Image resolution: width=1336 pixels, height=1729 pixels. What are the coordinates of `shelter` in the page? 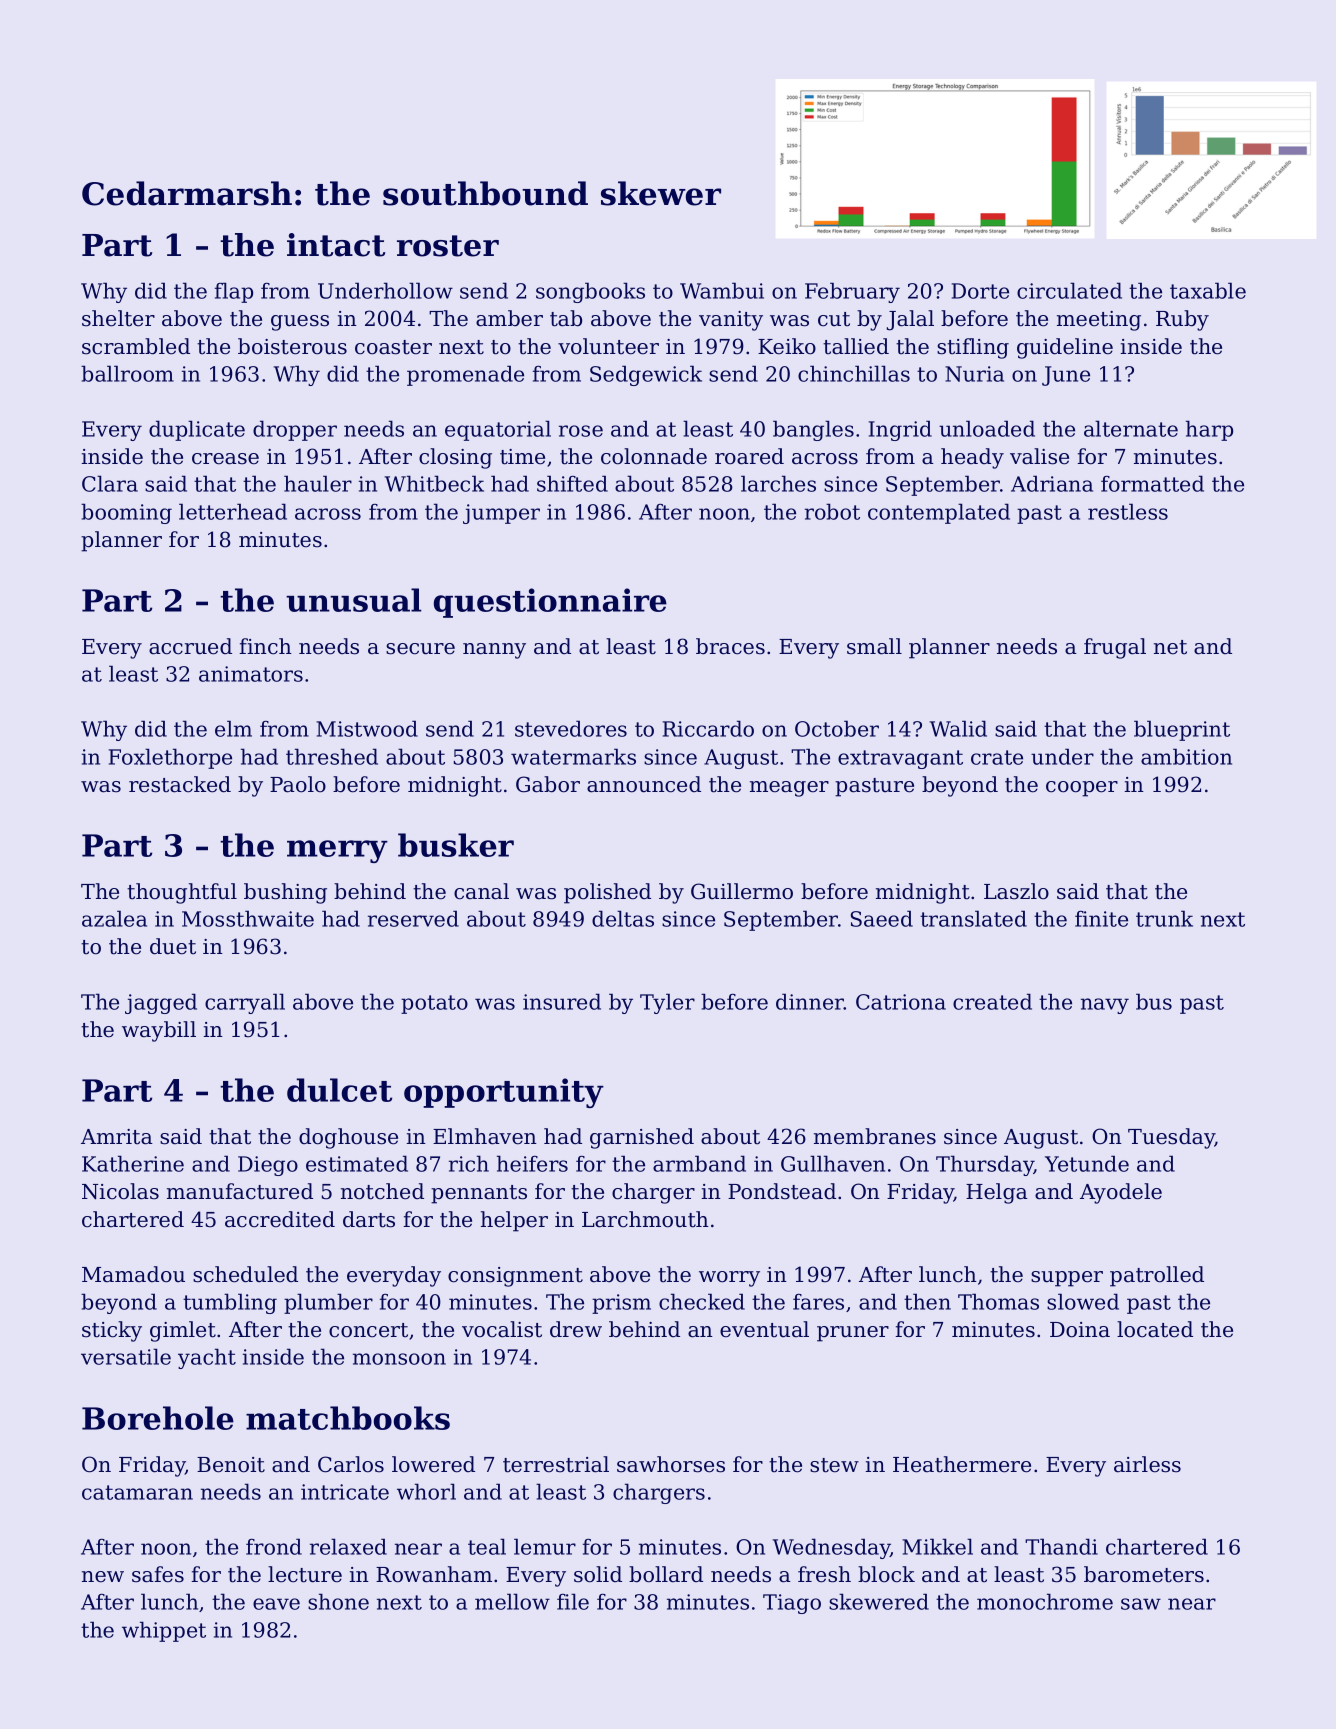 It's located at (118, 318).
